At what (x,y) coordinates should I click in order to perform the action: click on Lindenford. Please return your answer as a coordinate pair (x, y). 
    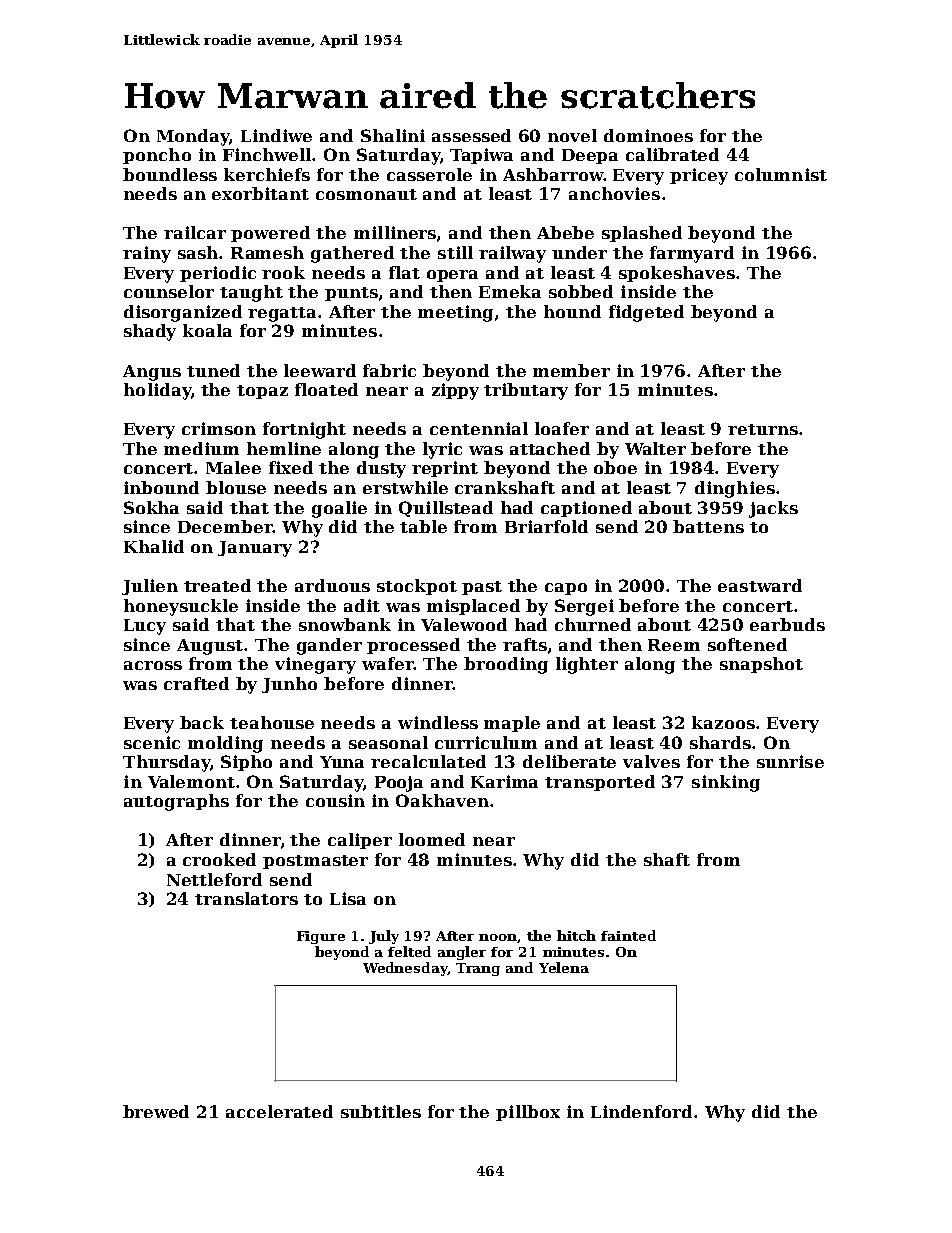
    Looking at the image, I should click on (641, 1111).
